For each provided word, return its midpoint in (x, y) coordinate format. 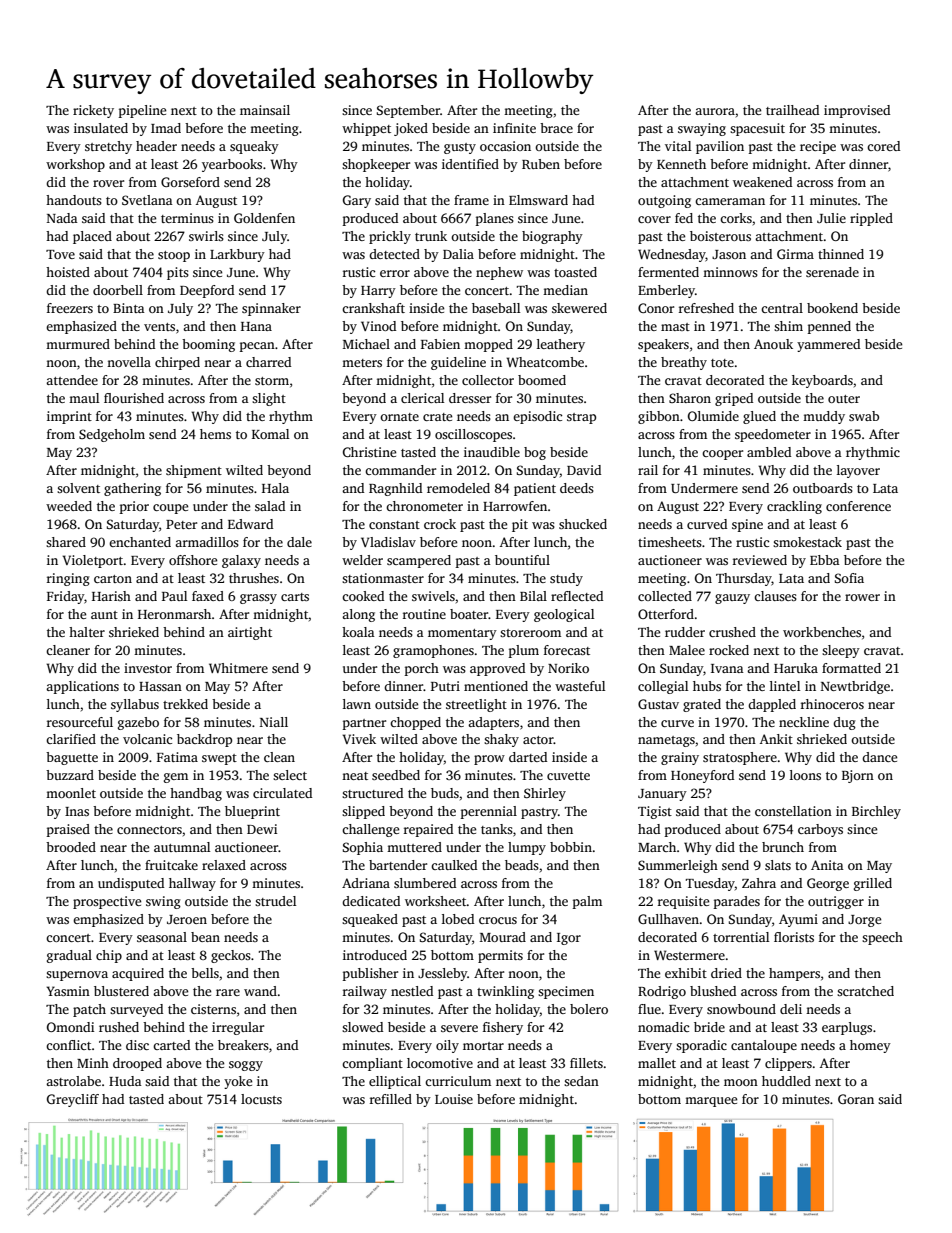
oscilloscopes (473, 435)
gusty (460, 148)
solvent (78, 488)
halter (87, 632)
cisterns (213, 1009)
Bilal (533, 596)
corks (736, 218)
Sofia (849, 578)
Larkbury (237, 255)
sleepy (841, 651)
